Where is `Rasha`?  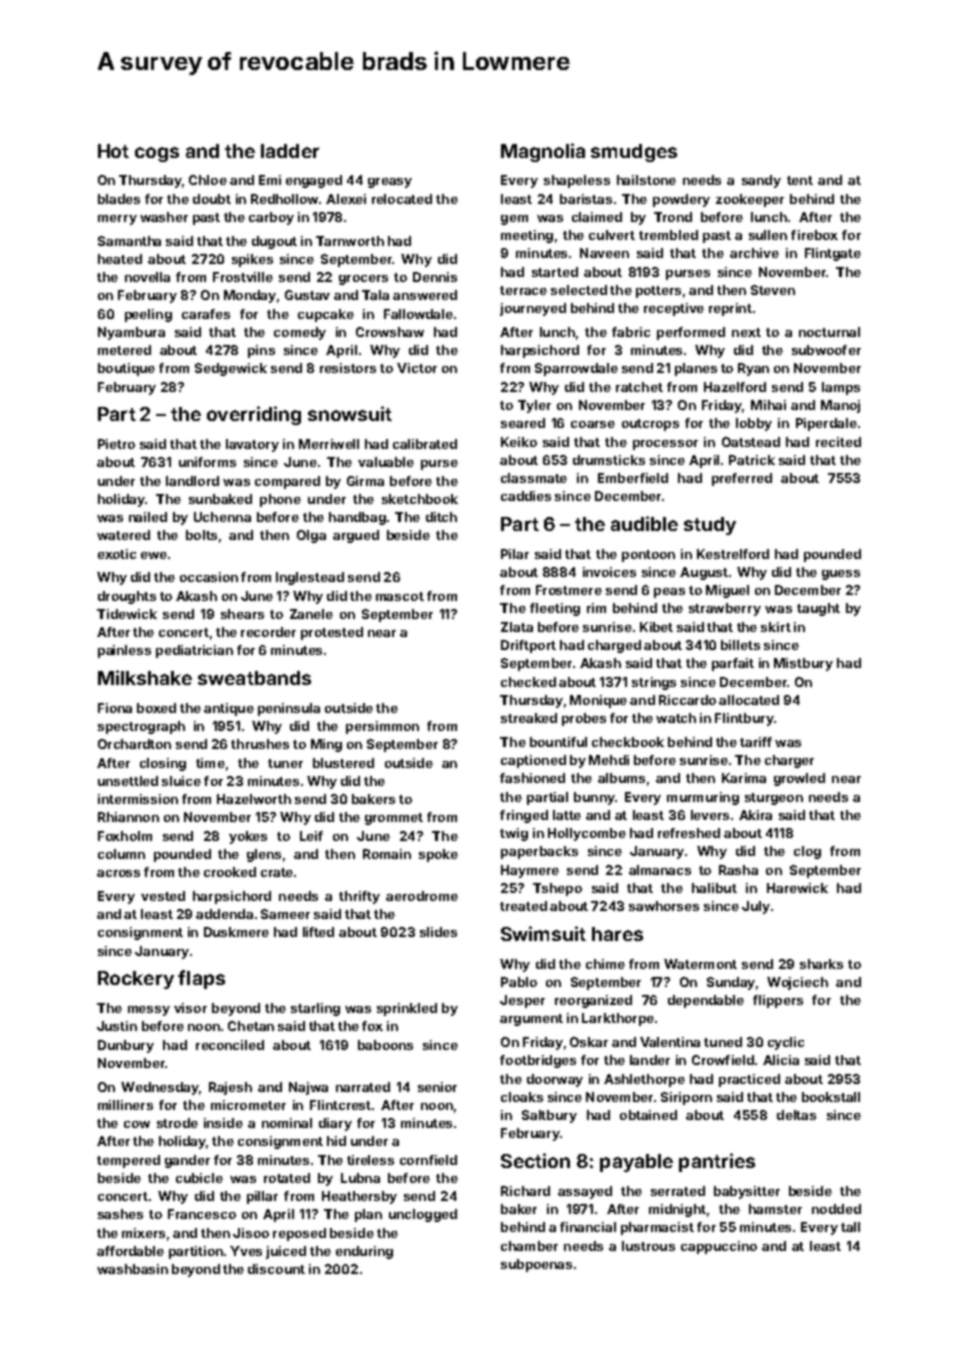
Rasha is located at coordinates (738, 870).
